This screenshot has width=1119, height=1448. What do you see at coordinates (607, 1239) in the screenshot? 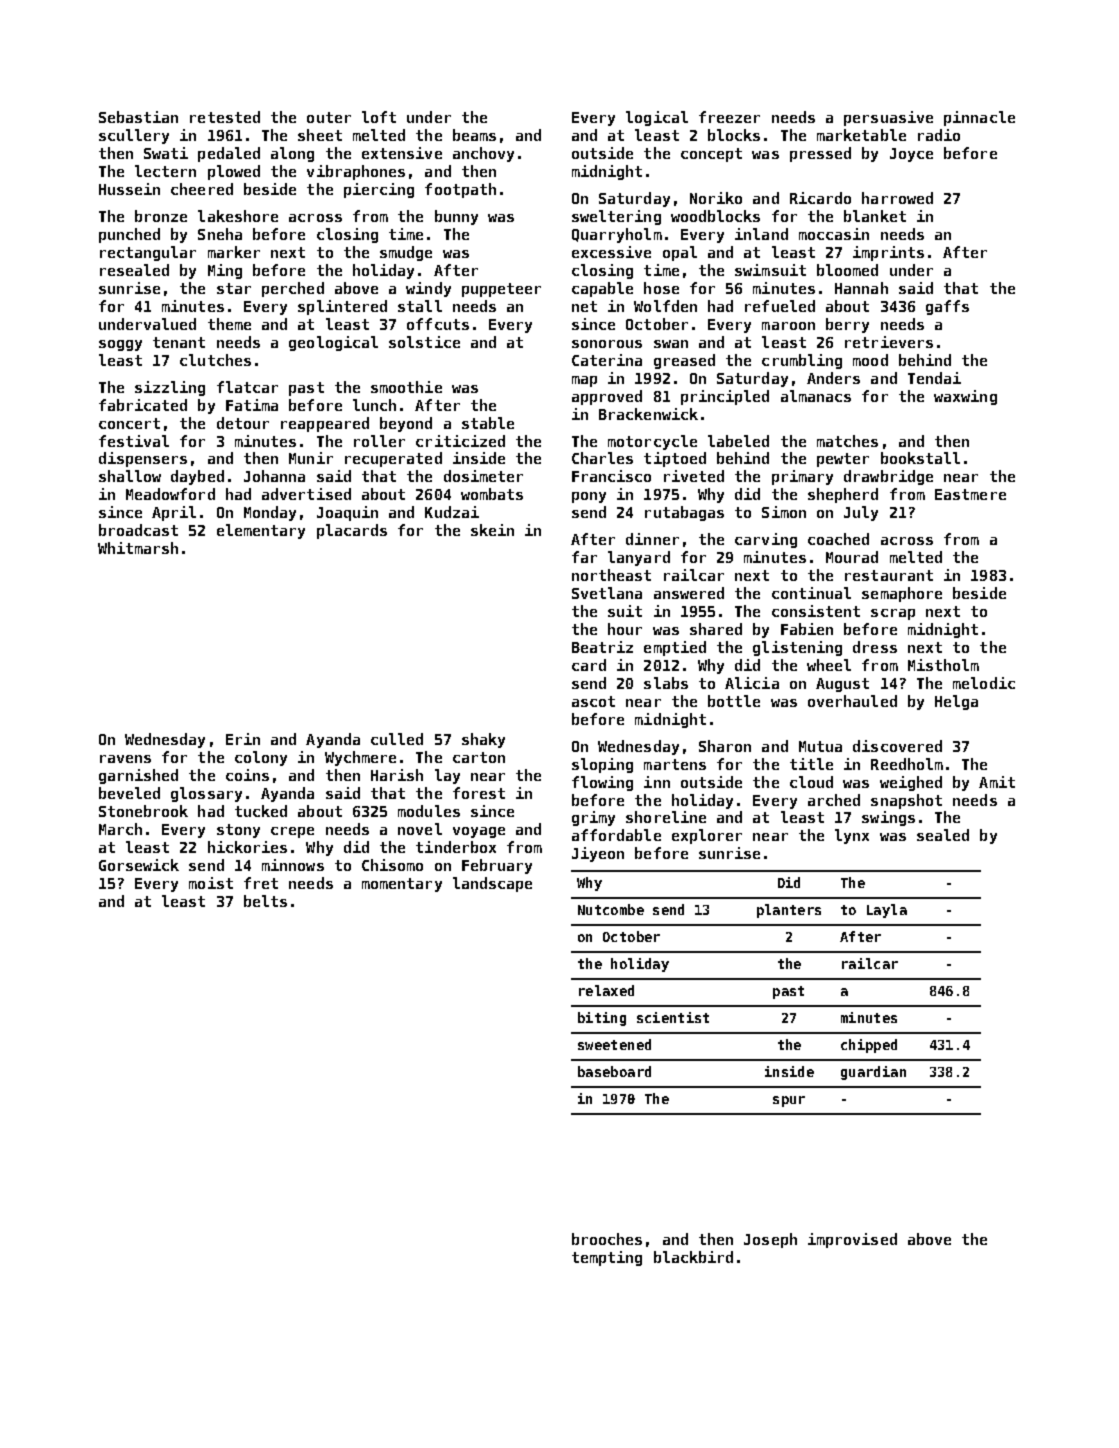
I see `brooches` at bounding box center [607, 1239].
